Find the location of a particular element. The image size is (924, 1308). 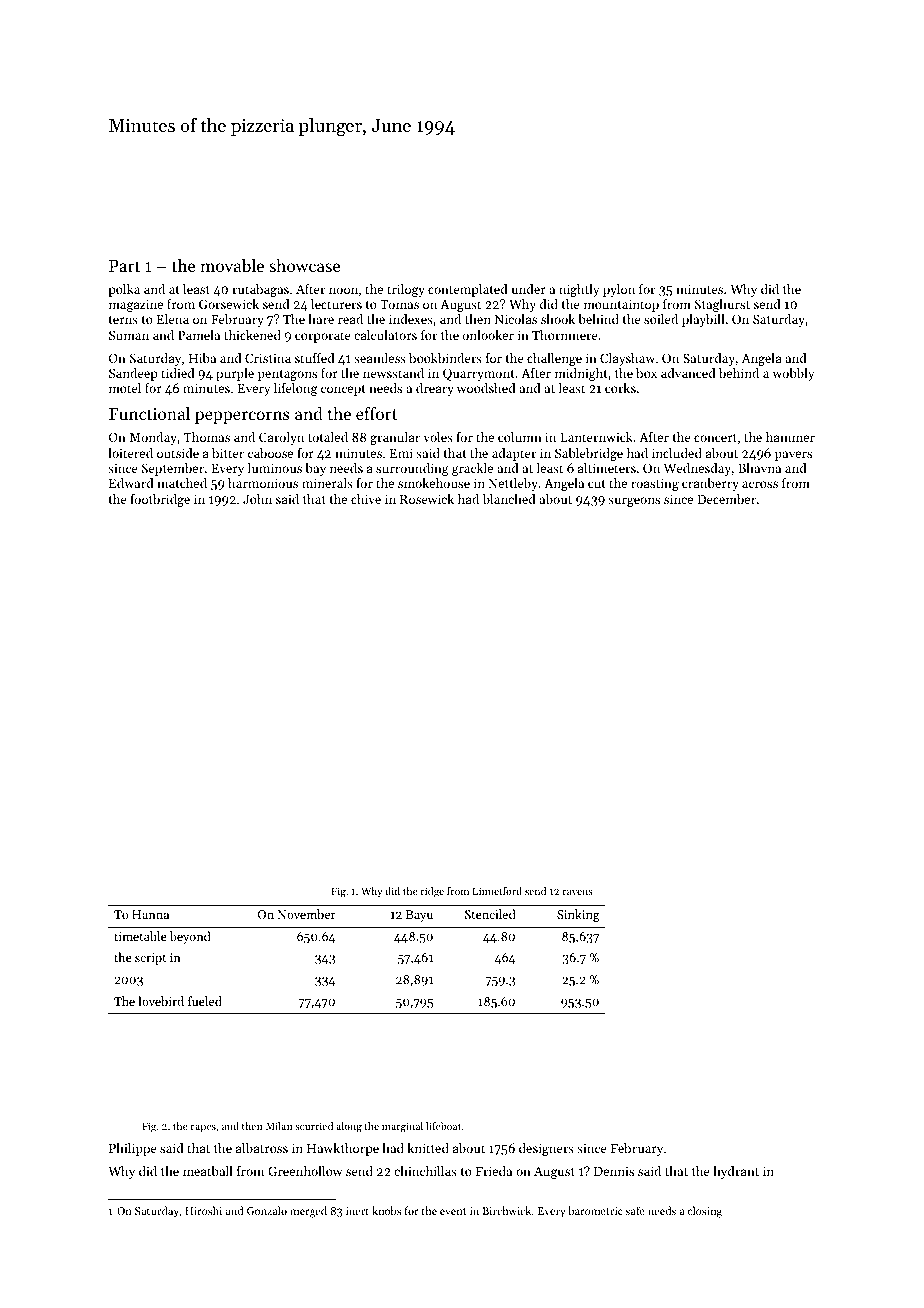

ravens is located at coordinates (578, 892).
